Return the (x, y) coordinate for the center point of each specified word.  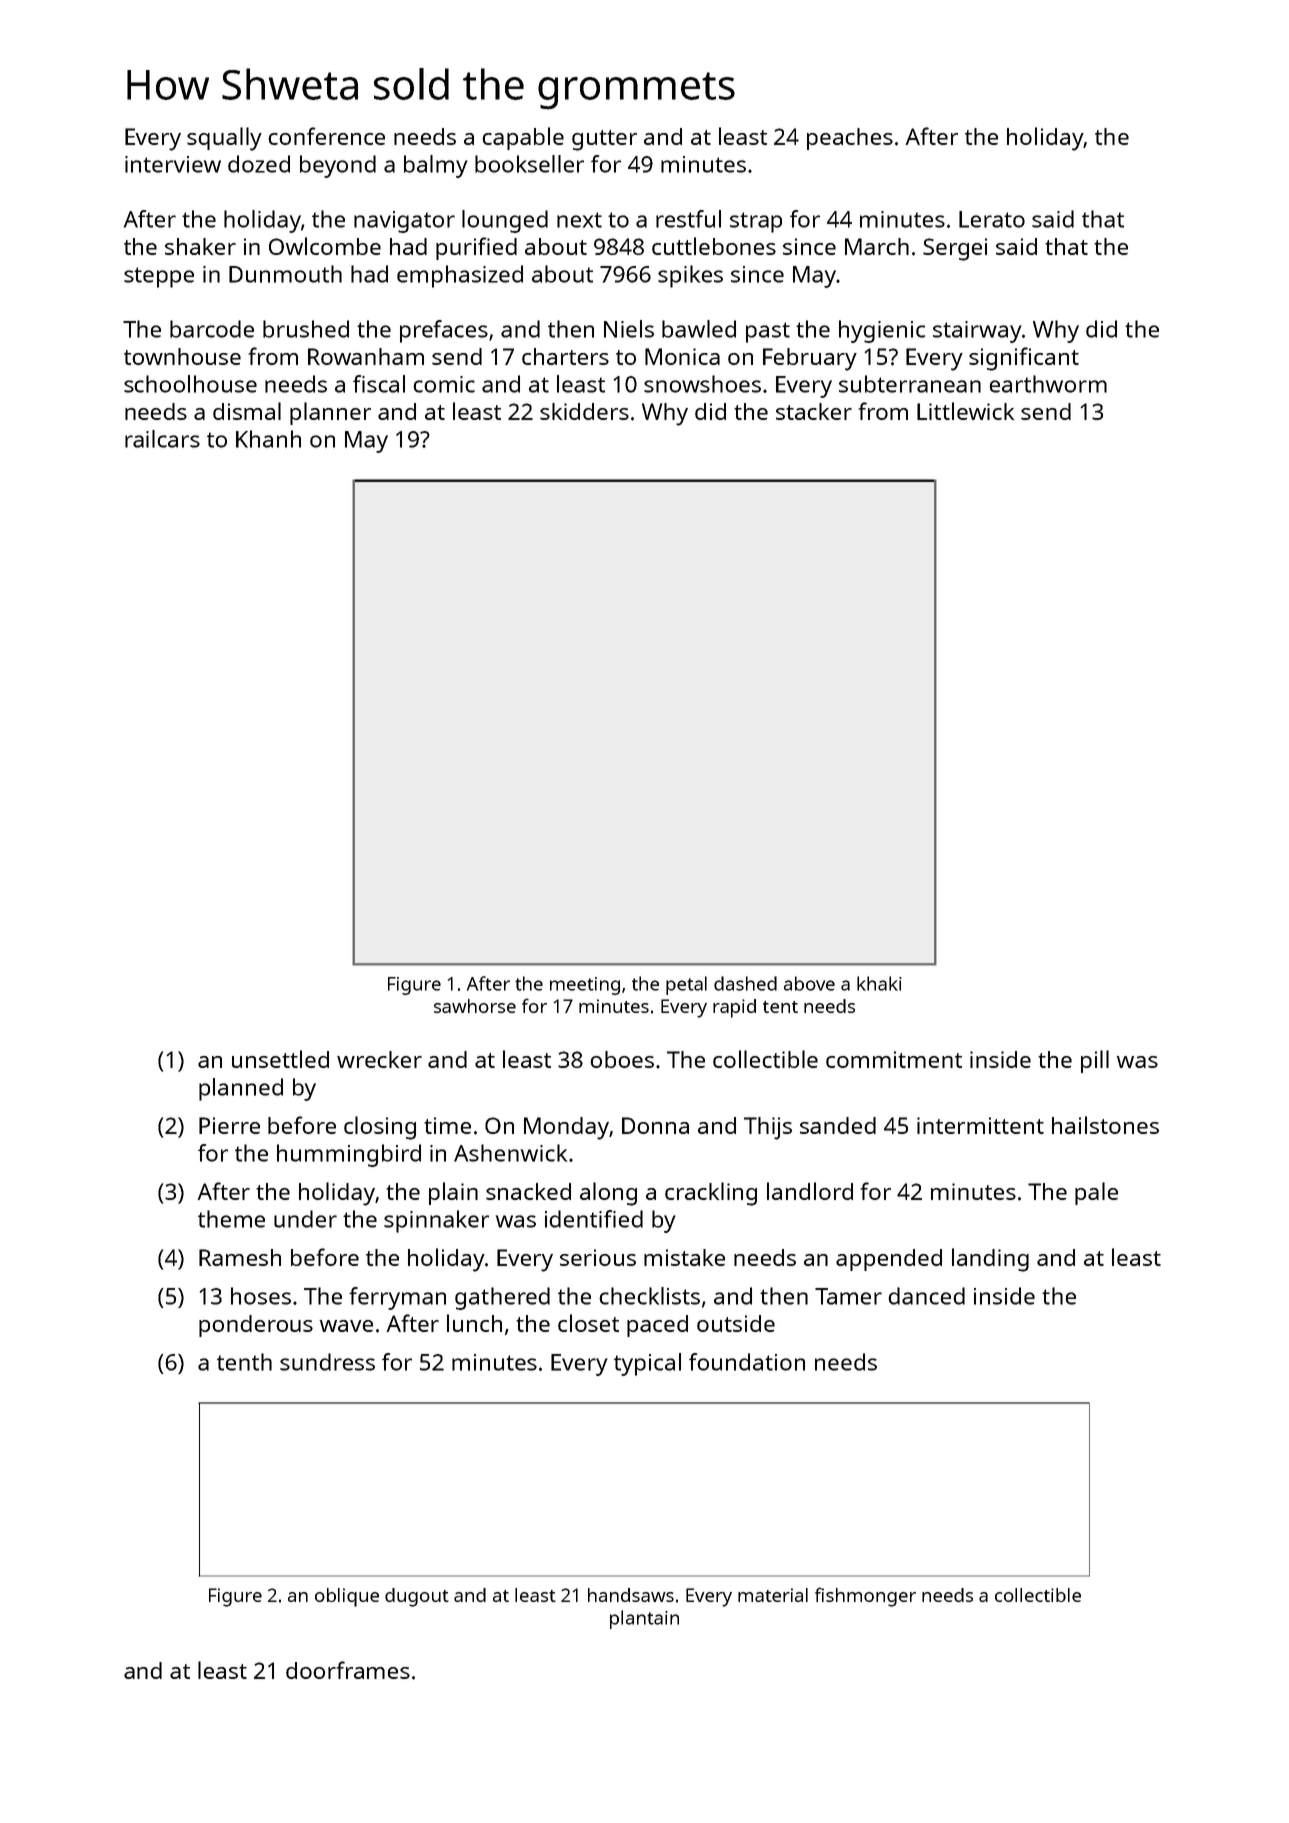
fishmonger (865, 1597)
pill (1095, 1061)
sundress (327, 1362)
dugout (417, 1597)
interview (173, 164)
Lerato (992, 219)
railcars (162, 439)
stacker (814, 411)
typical (647, 1364)
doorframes (348, 1670)
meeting (585, 986)
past (768, 332)
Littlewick (965, 411)
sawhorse (475, 1006)
